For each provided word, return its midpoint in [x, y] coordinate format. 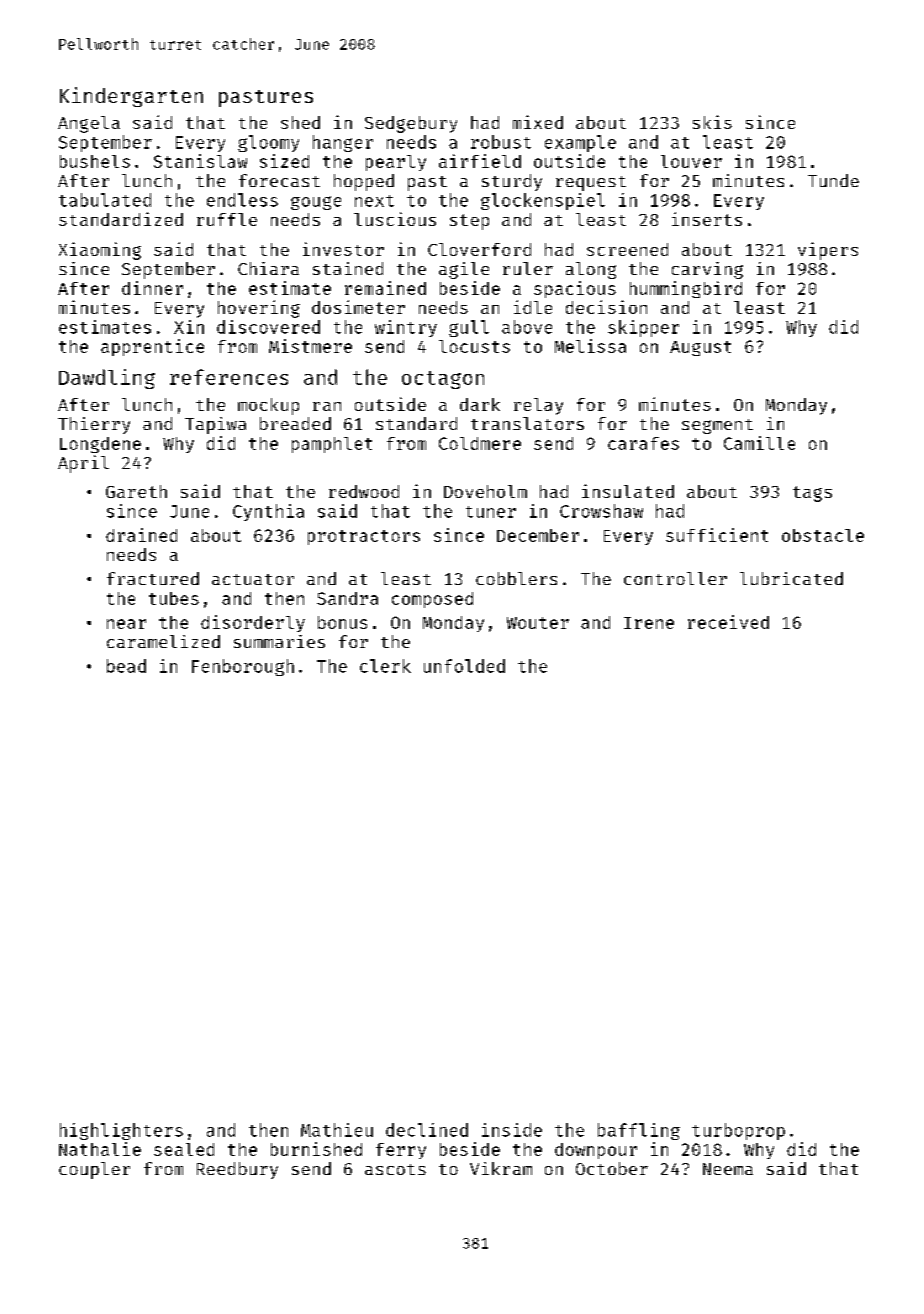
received [728, 622]
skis [712, 122]
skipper [643, 328]
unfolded [464, 666]
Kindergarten [131, 97]
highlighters [121, 1131]
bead [126, 666]
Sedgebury [411, 124]
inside [512, 1130]
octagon [443, 380]
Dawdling [107, 379]
